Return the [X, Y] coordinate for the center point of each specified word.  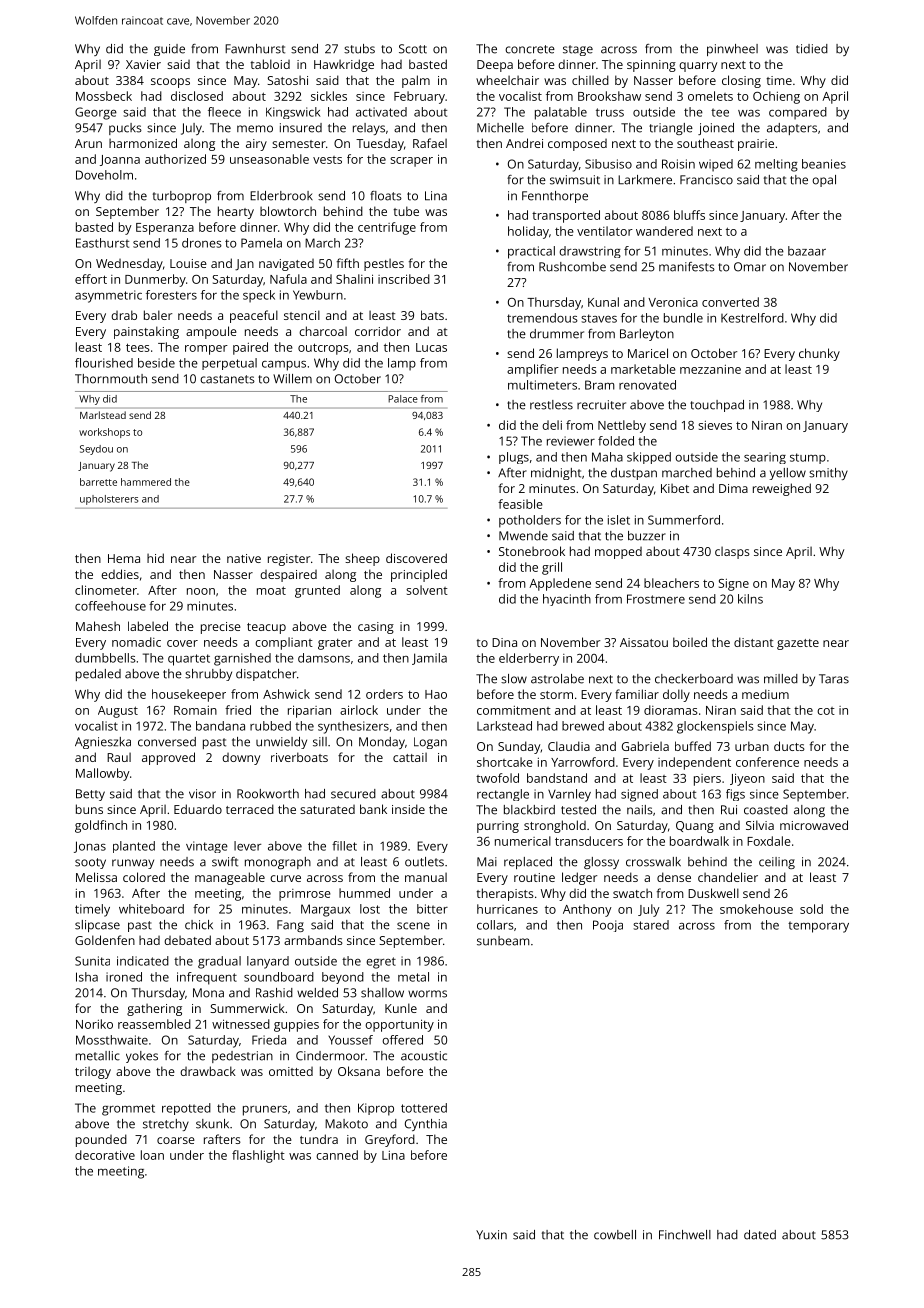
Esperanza [165, 229]
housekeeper [189, 695]
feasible [520, 504]
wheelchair [507, 80]
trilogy [93, 1072]
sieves [715, 425]
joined [716, 129]
